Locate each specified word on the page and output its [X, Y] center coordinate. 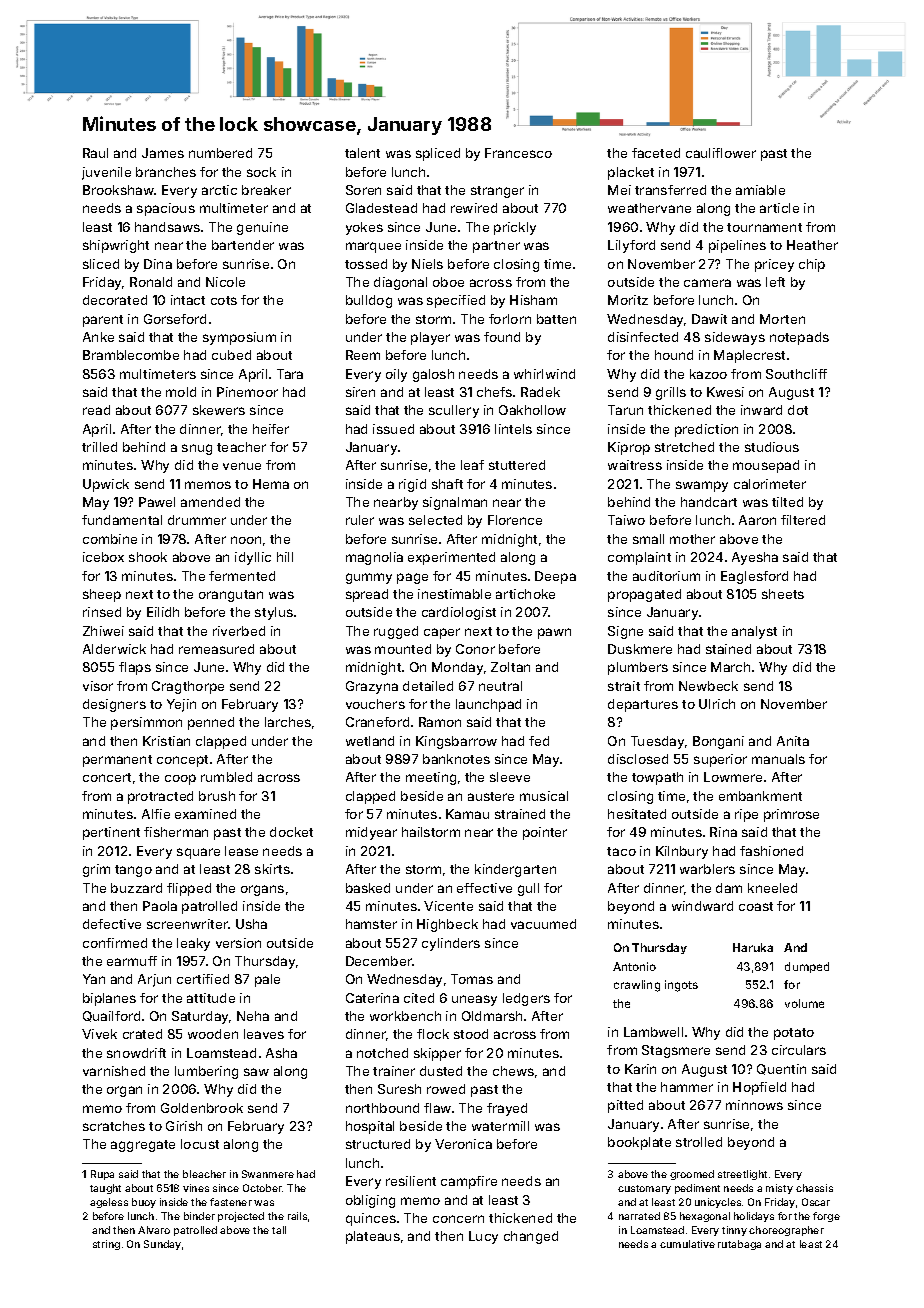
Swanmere [268, 1174]
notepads [799, 338]
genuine [262, 228]
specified [456, 301]
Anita [793, 741]
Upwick [106, 485]
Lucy [483, 1237]
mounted [403, 649]
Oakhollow [532, 410]
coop [180, 779]
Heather [812, 245]
